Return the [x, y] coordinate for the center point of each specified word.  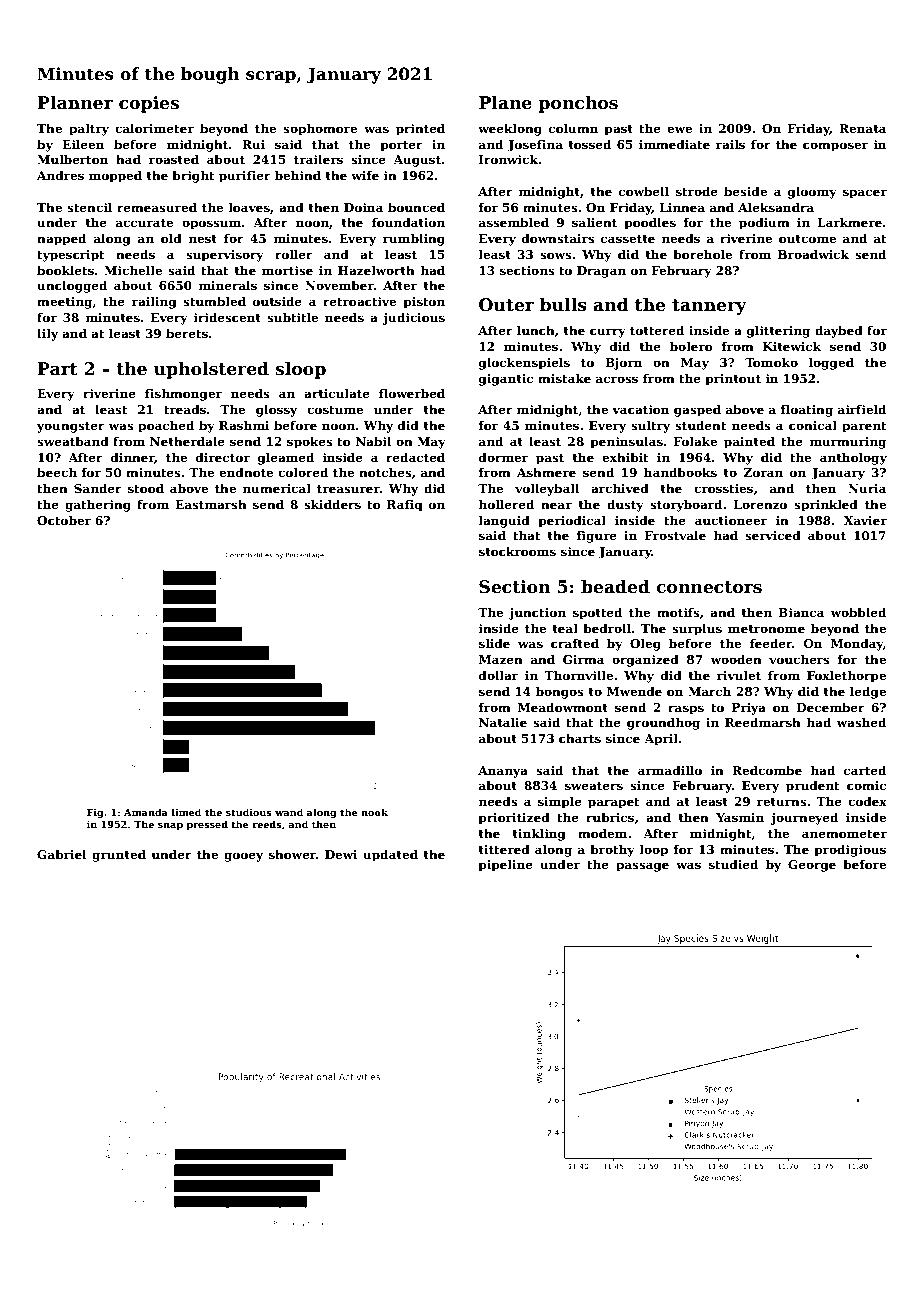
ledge [868, 692]
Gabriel [61, 854]
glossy [276, 410]
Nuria [867, 488]
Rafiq [405, 506]
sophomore [320, 129]
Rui [253, 144]
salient [594, 222]
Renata [862, 128]
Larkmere [849, 222]
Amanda [146, 812]
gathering [98, 505]
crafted [575, 643]
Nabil [373, 441]
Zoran [763, 472]
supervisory [225, 256]
